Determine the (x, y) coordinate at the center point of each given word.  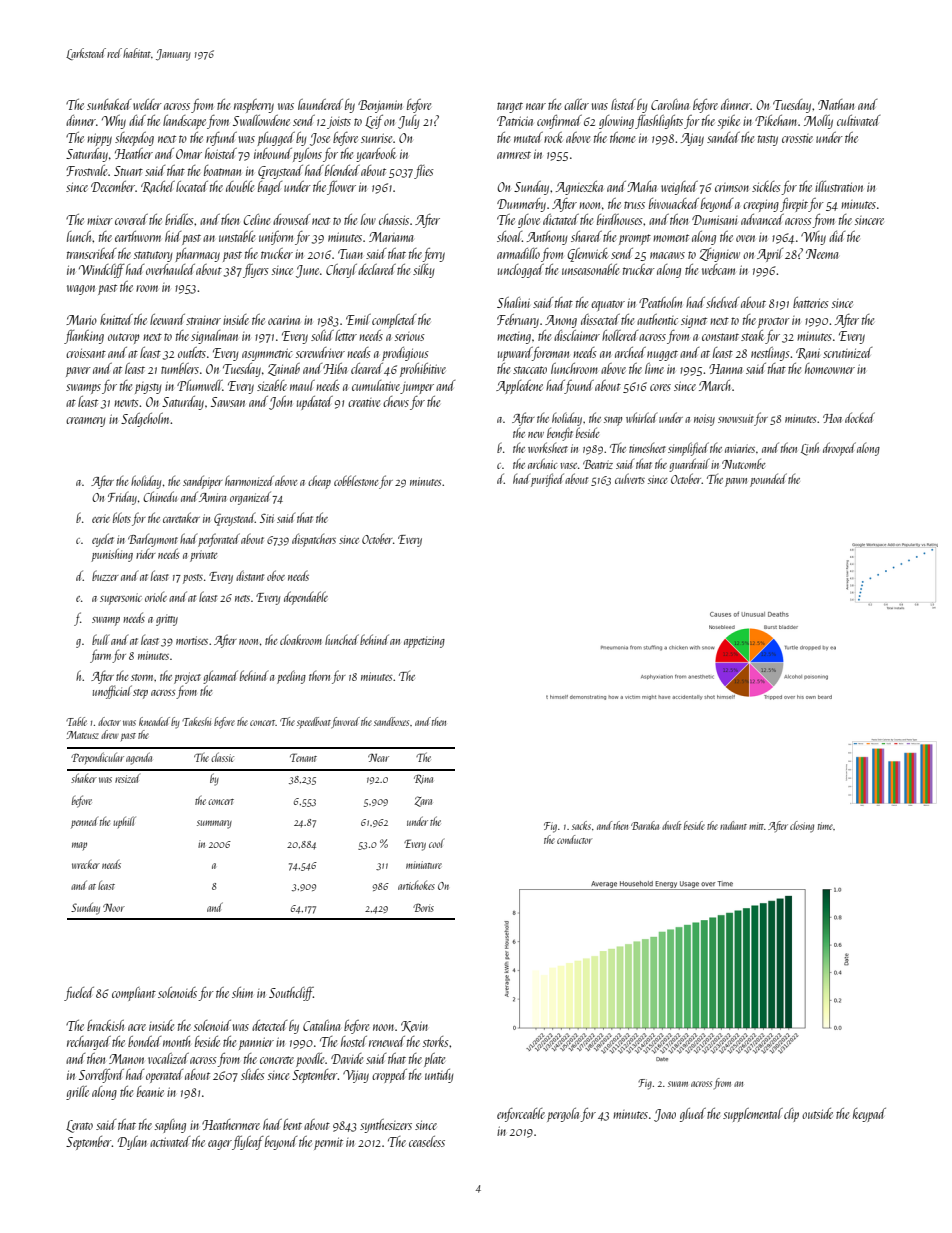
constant (720, 337)
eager (220, 1145)
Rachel (158, 187)
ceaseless (427, 1141)
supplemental (753, 1115)
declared (377, 269)
